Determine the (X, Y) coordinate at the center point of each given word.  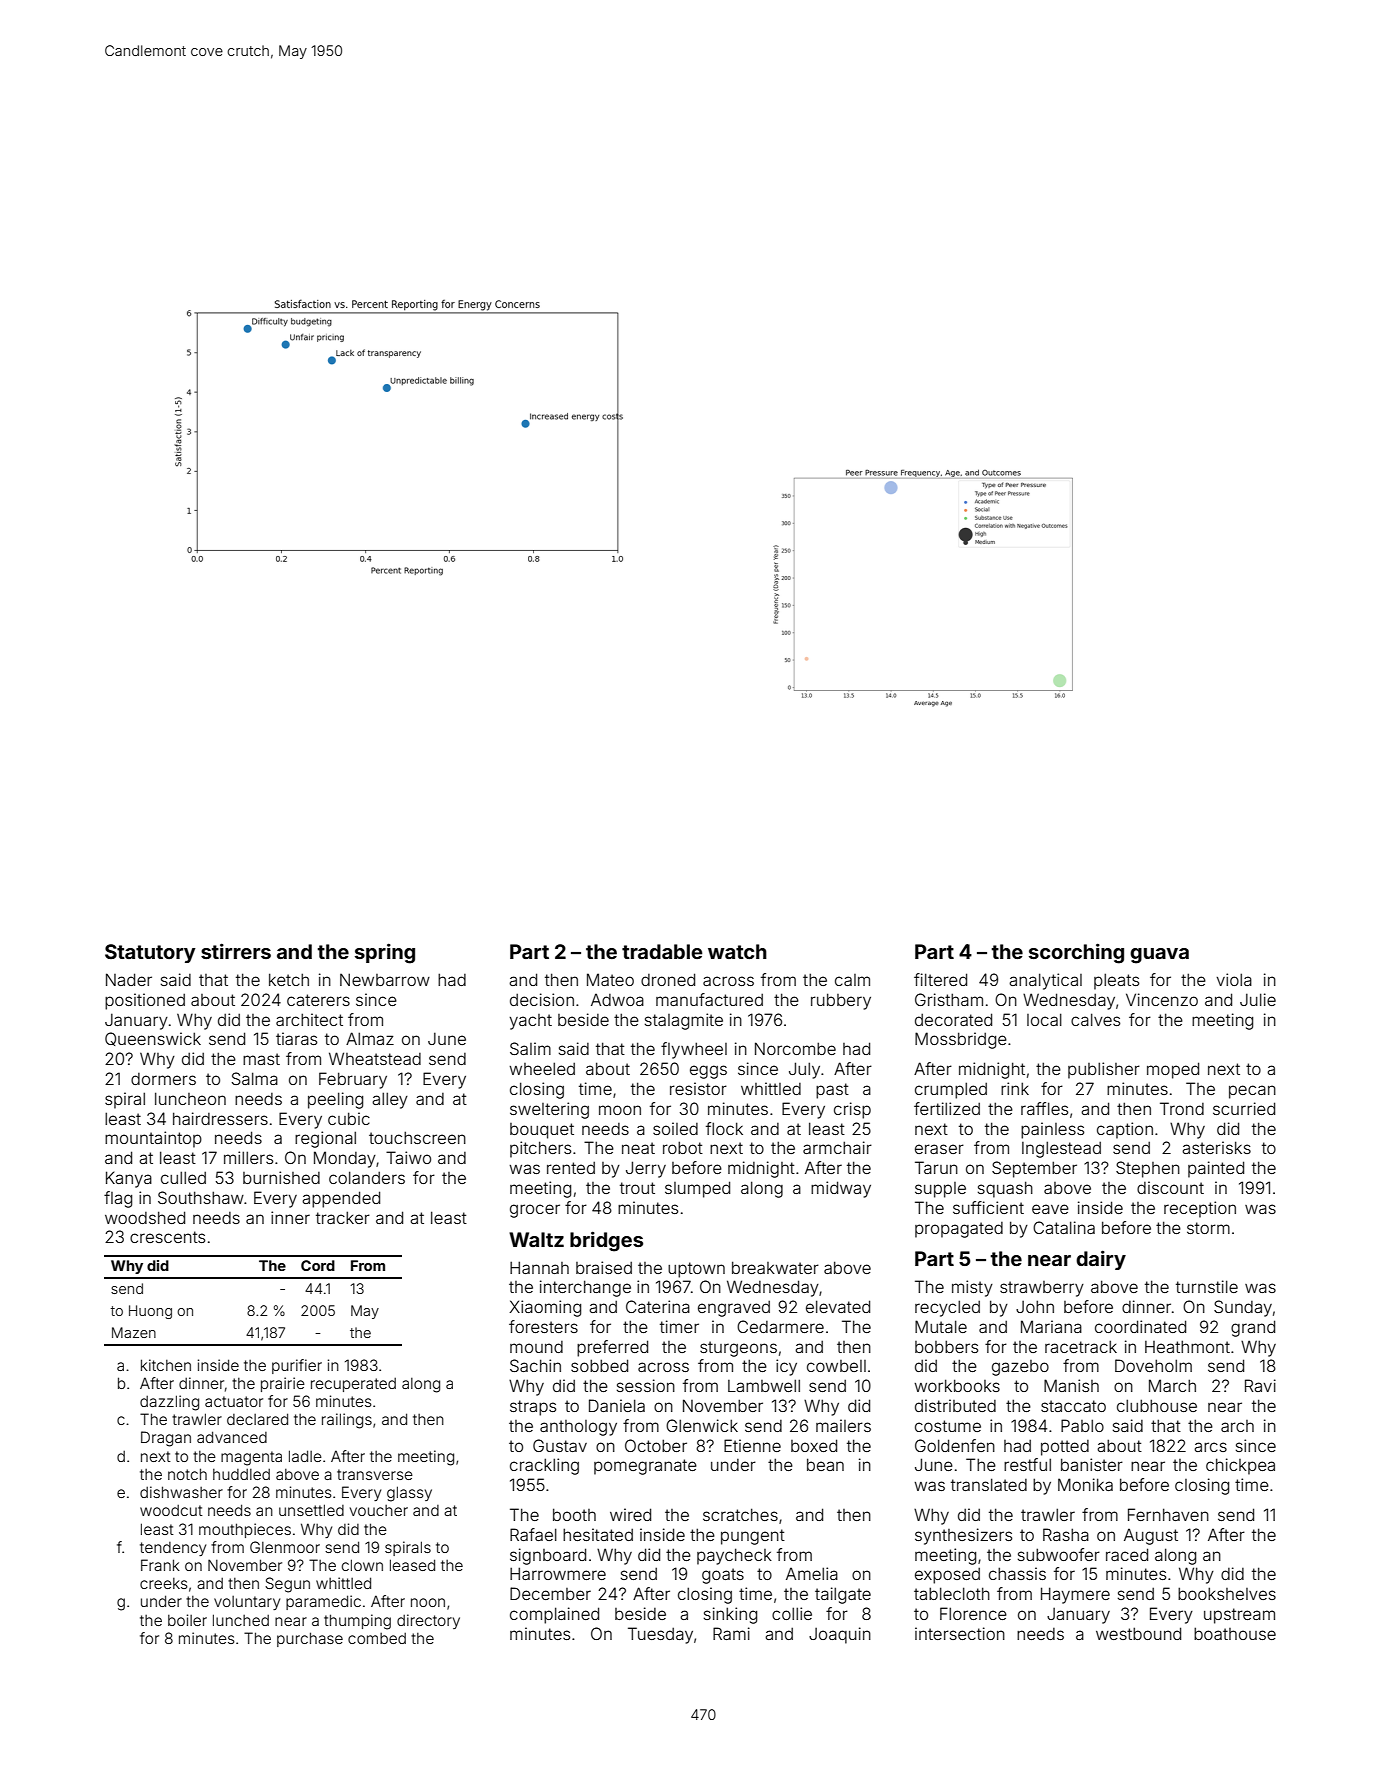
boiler (187, 1620)
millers (248, 1157)
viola (1234, 979)
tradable (662, 951)
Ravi (1260, 1385)
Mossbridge (961, 1040)
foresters (543, 1326)
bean (825, 1464)
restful (1027, 1464)
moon (620, 1110)
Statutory (150, 953)
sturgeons (738, 1349)
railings (347, 1421)
